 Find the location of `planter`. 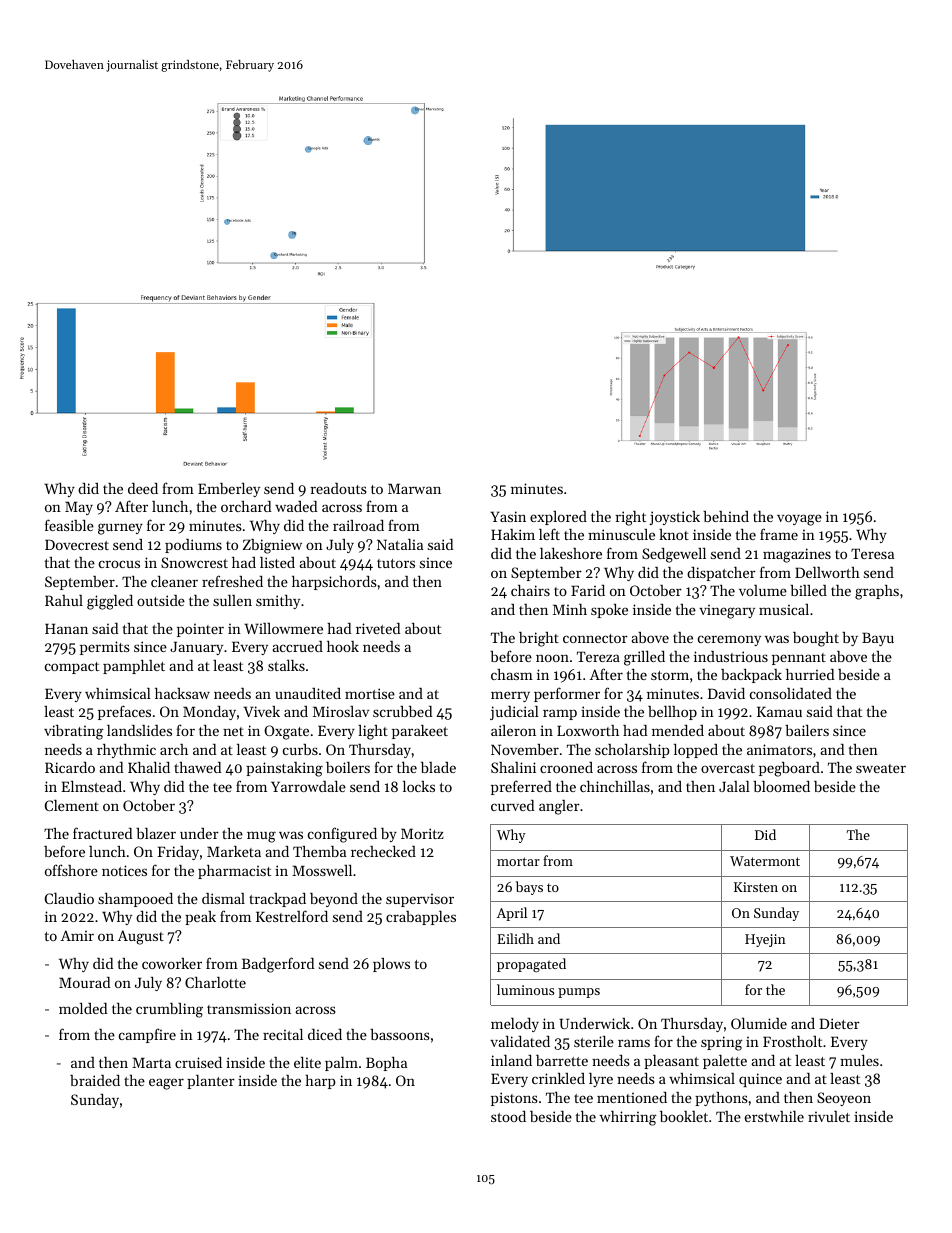

planter is located at coordinates (211, 1082).
